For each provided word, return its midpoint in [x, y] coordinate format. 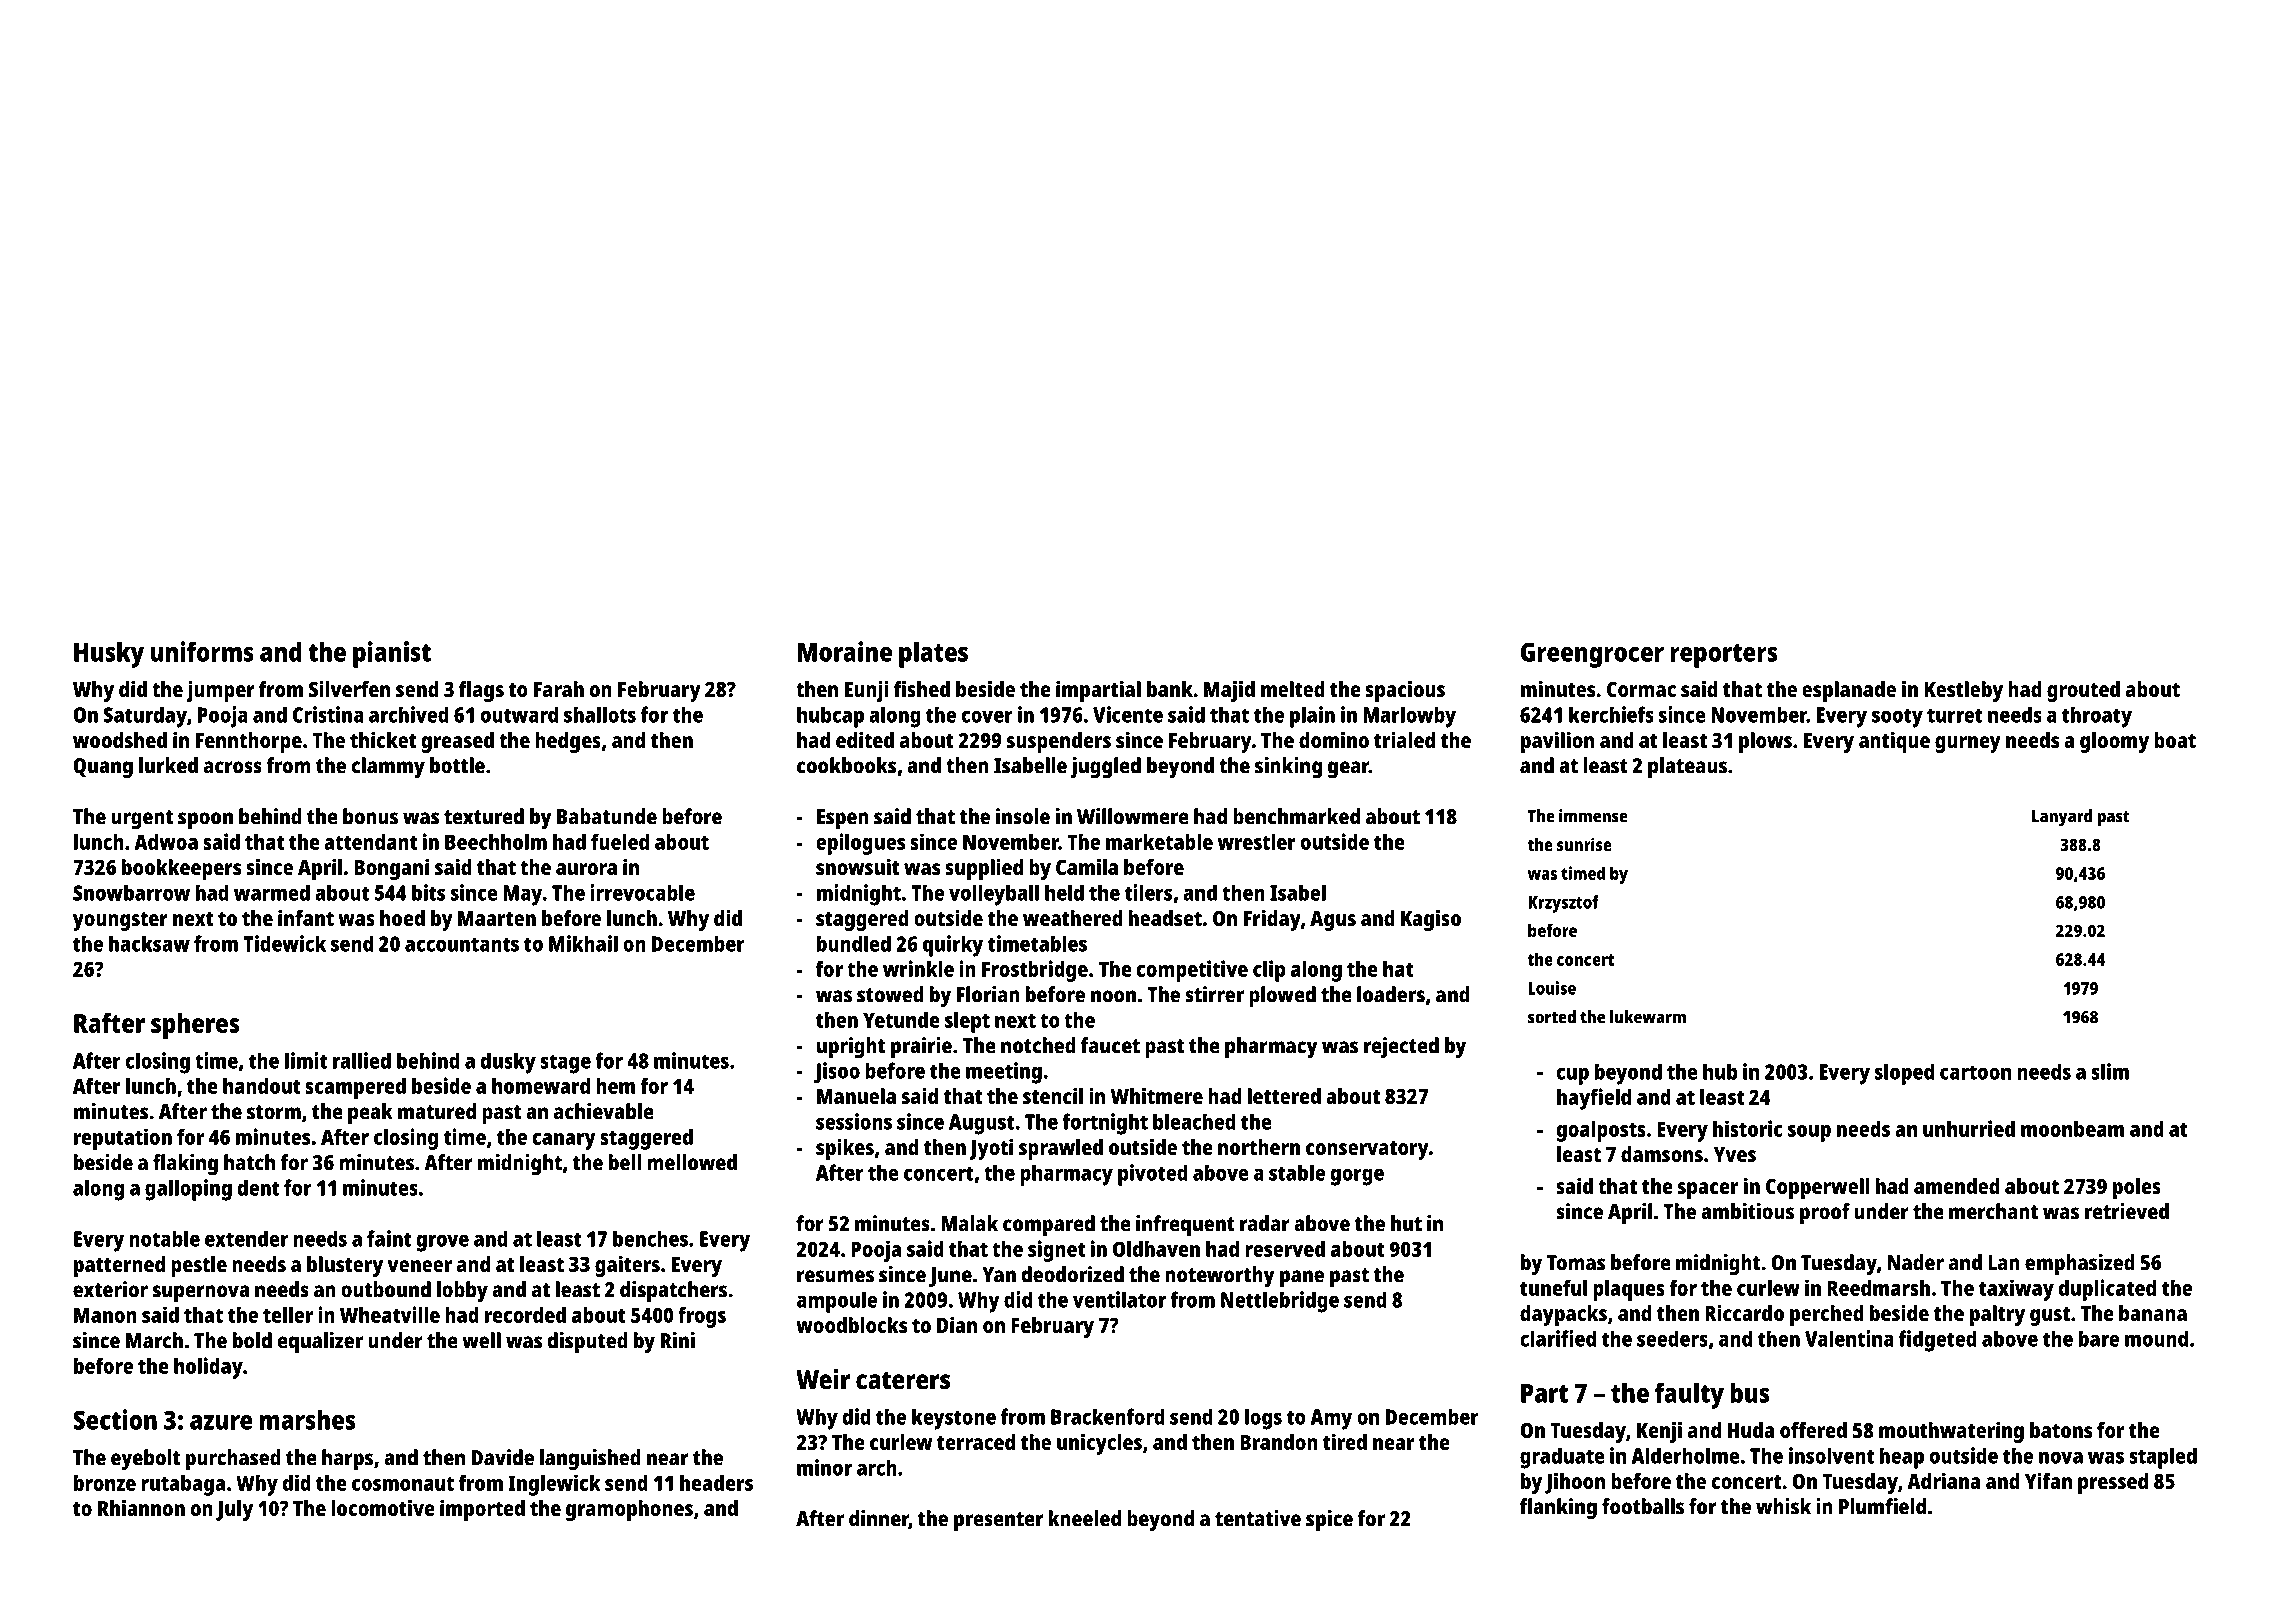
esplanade [1849, 691]
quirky [953, 946]
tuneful [1553, 1287]
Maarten [497, 918]
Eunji [867, 691]
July [234, 1510]
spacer [1708, 1190]
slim [2110, 1071]
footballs [1643, 1506]
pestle [199, 1266]
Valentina [1849, 1338]
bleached [1194, 1121]
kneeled [1085, 1518]
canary [564, 1141]
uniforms [202, 651]
